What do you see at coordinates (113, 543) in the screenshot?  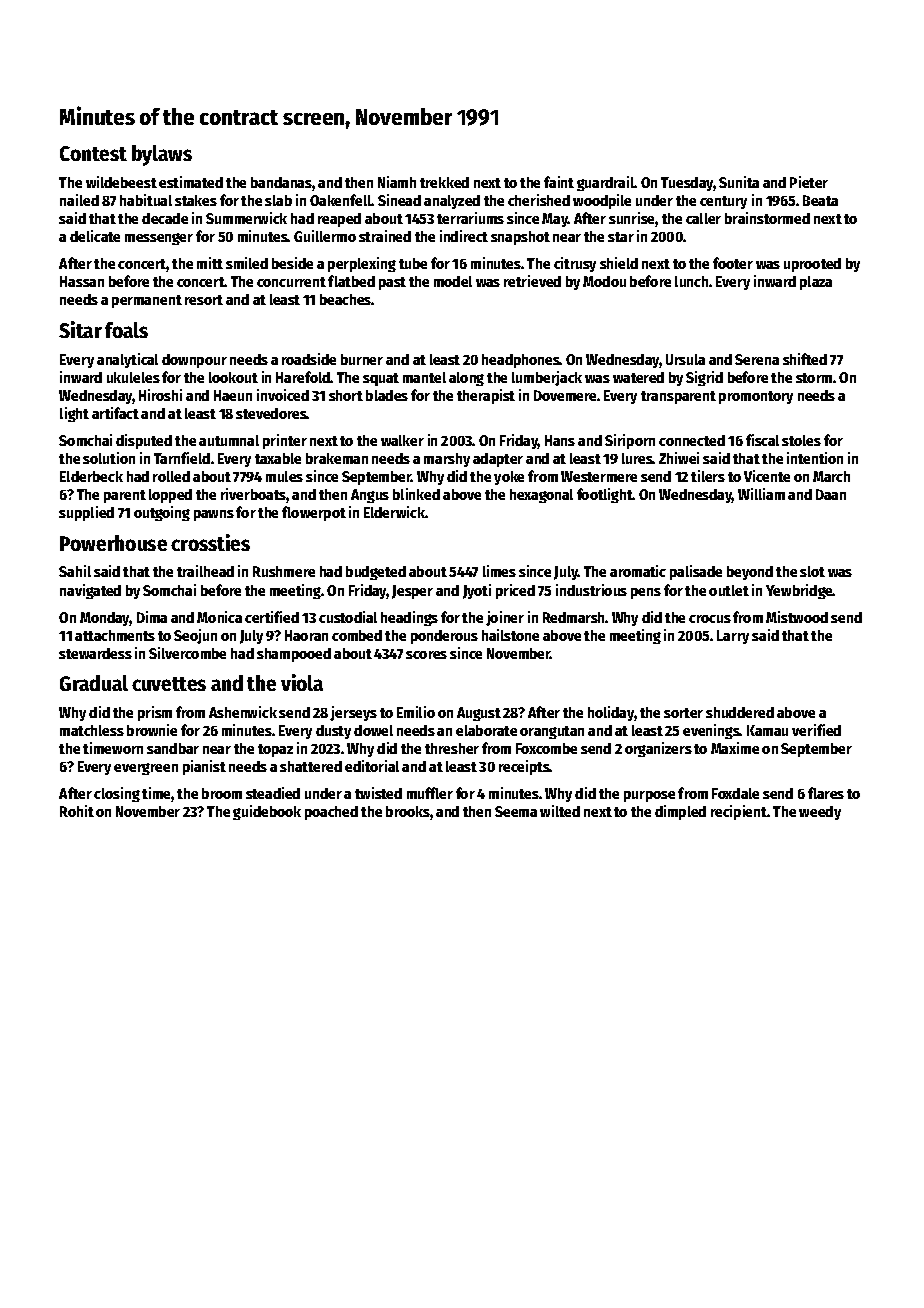 I see `Powerhouse` at bounding box center [113, 543].
